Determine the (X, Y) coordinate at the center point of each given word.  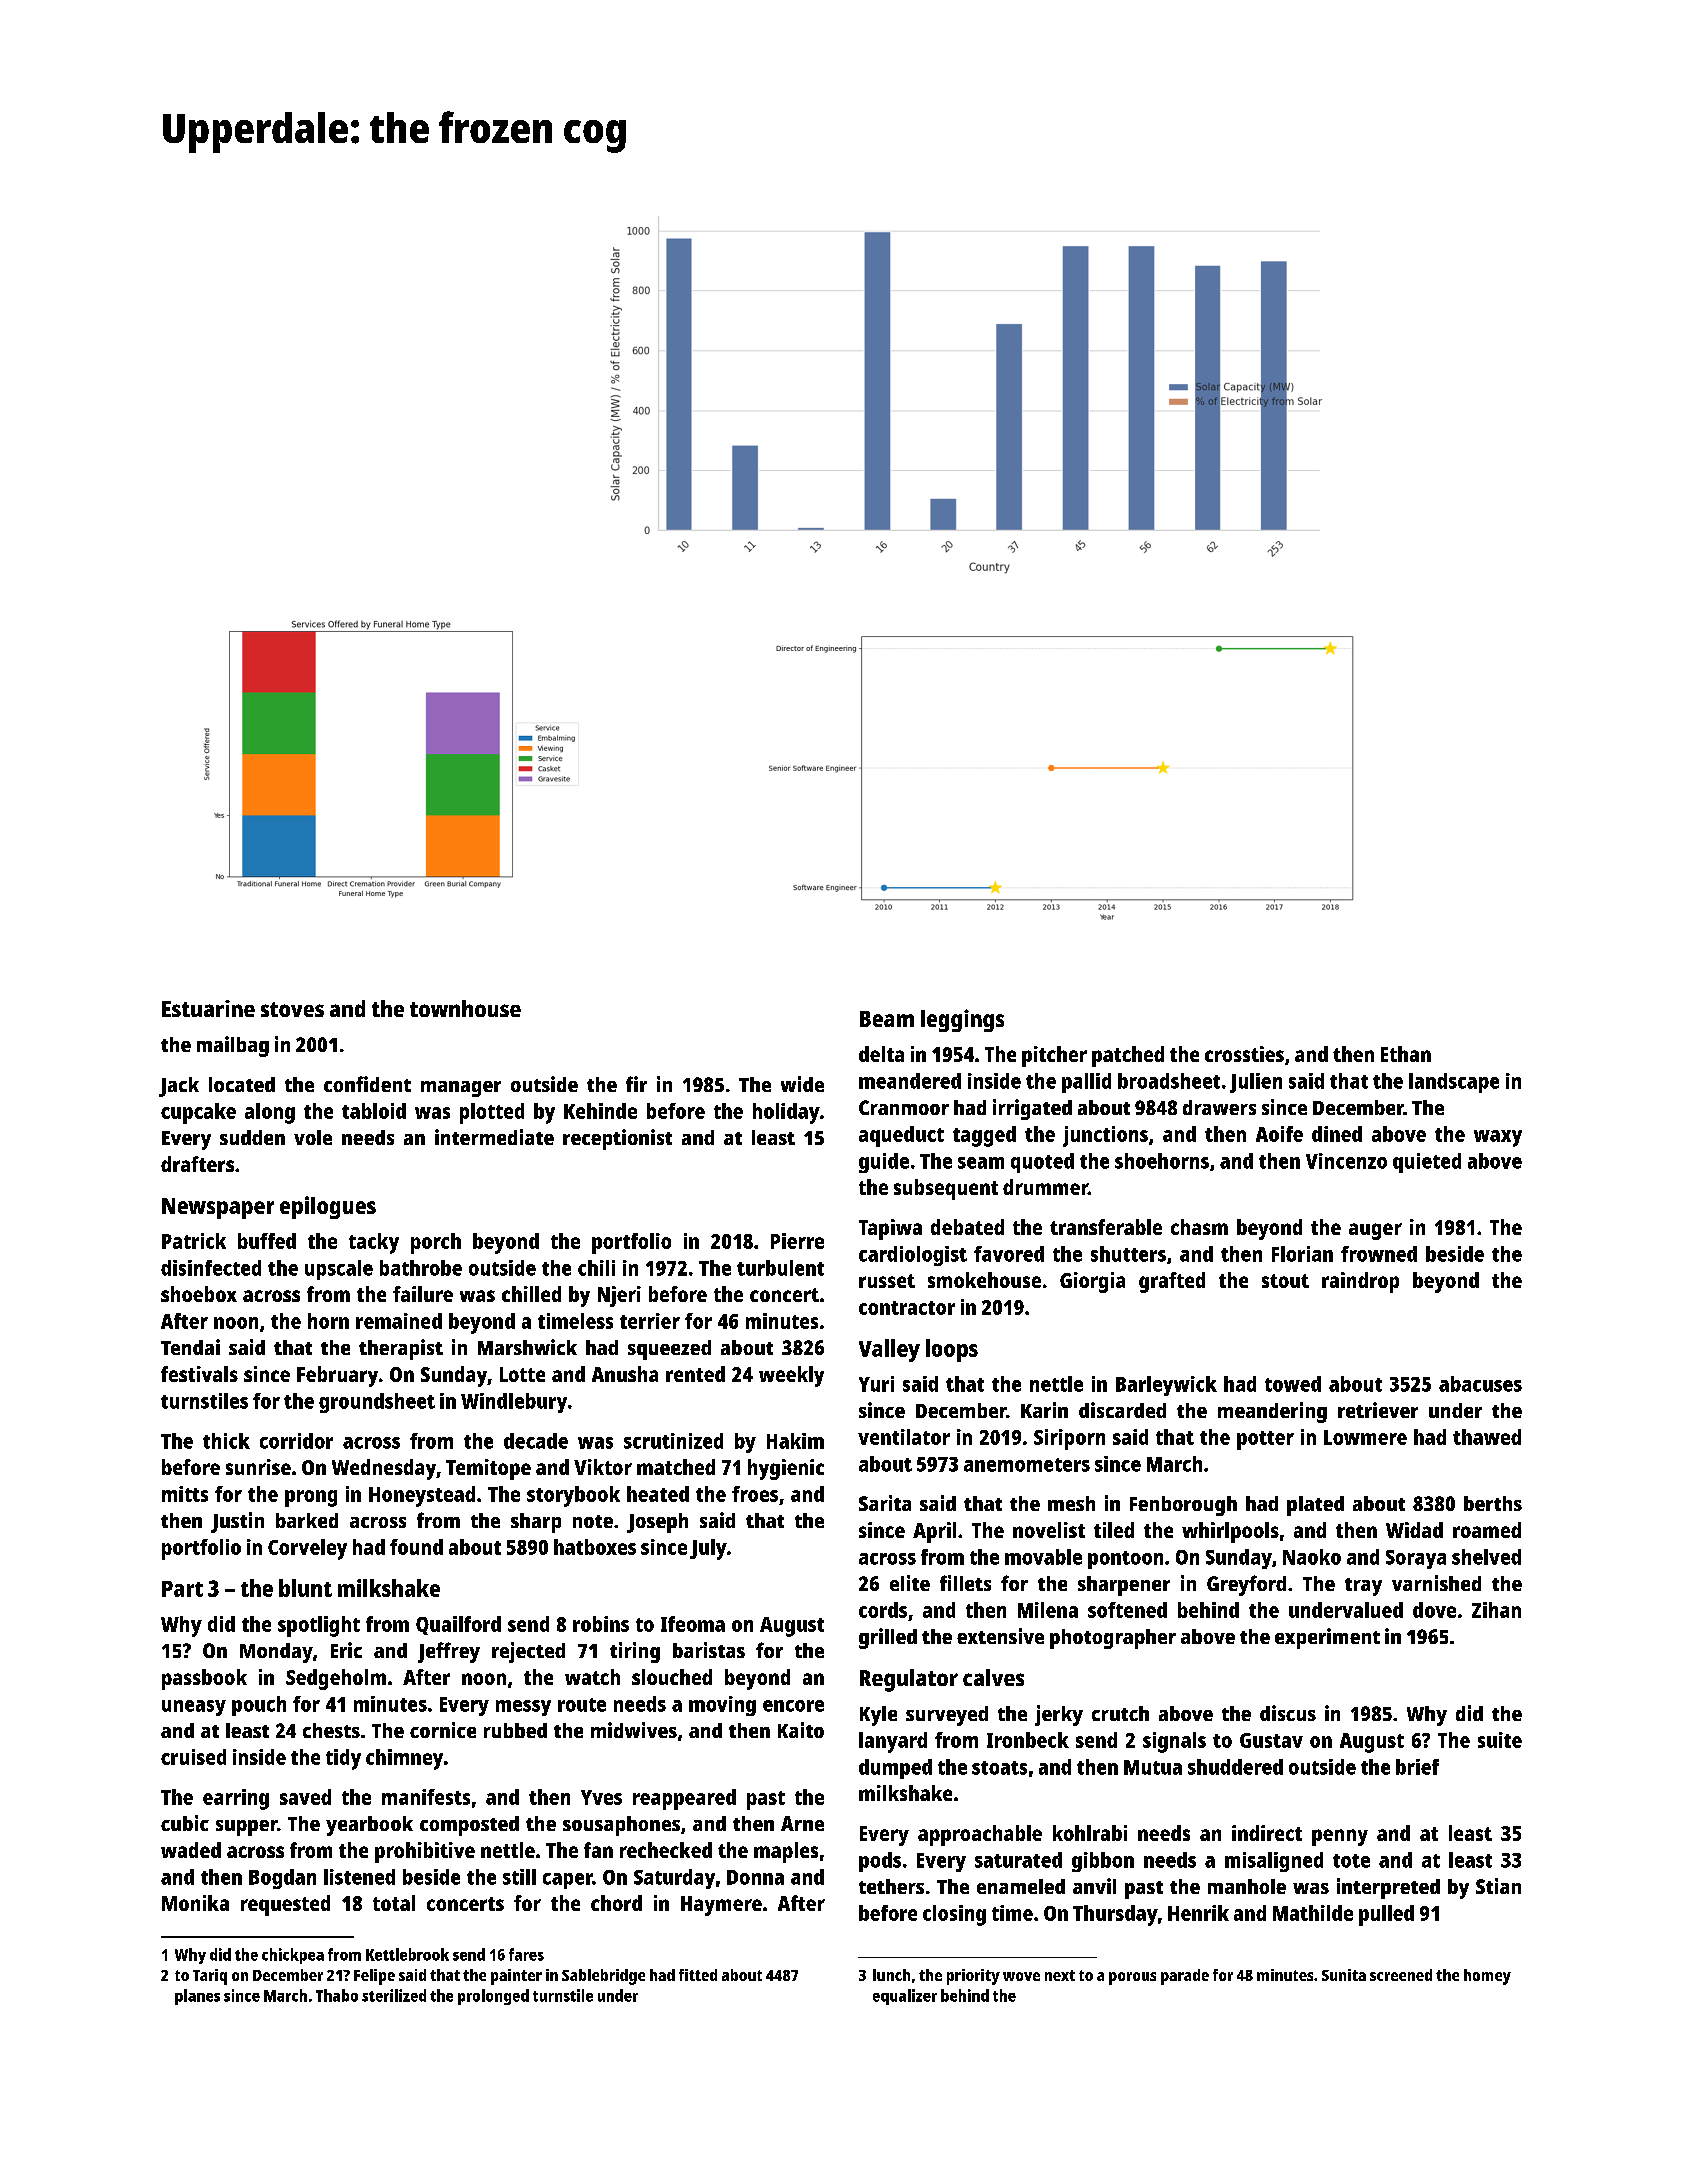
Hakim (795, 1441)
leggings (962, 1020)
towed (1293, 1384)
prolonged (493, 1997)
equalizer (905, 1997)
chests (331, 1730)
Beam (887, 1019)
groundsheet (377, 1403)
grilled (888, 1638)
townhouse (465, 1008)
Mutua (1153, 1767)
